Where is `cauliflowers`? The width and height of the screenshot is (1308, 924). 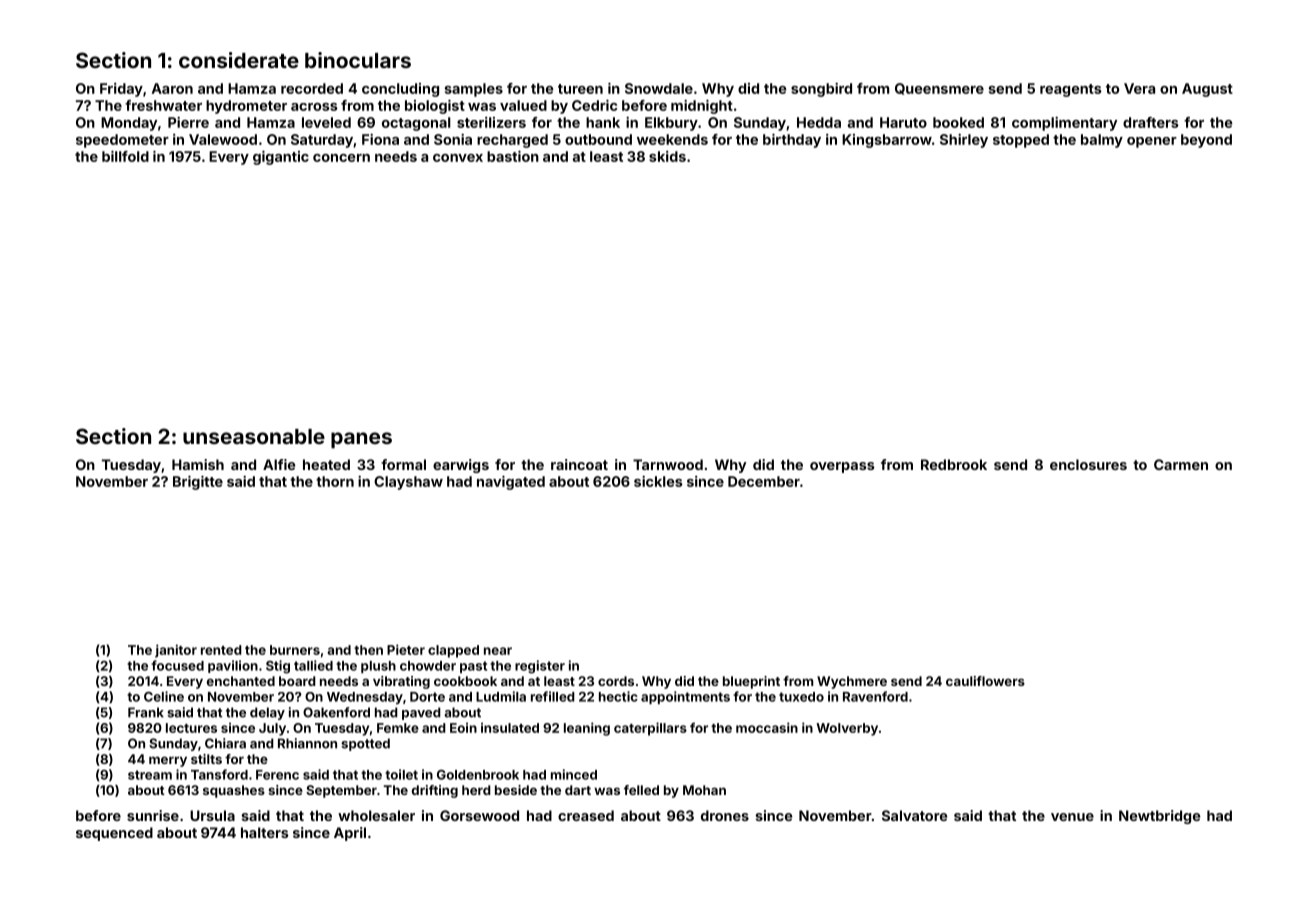
cauliflowers is located at coordinates (985, 681).
